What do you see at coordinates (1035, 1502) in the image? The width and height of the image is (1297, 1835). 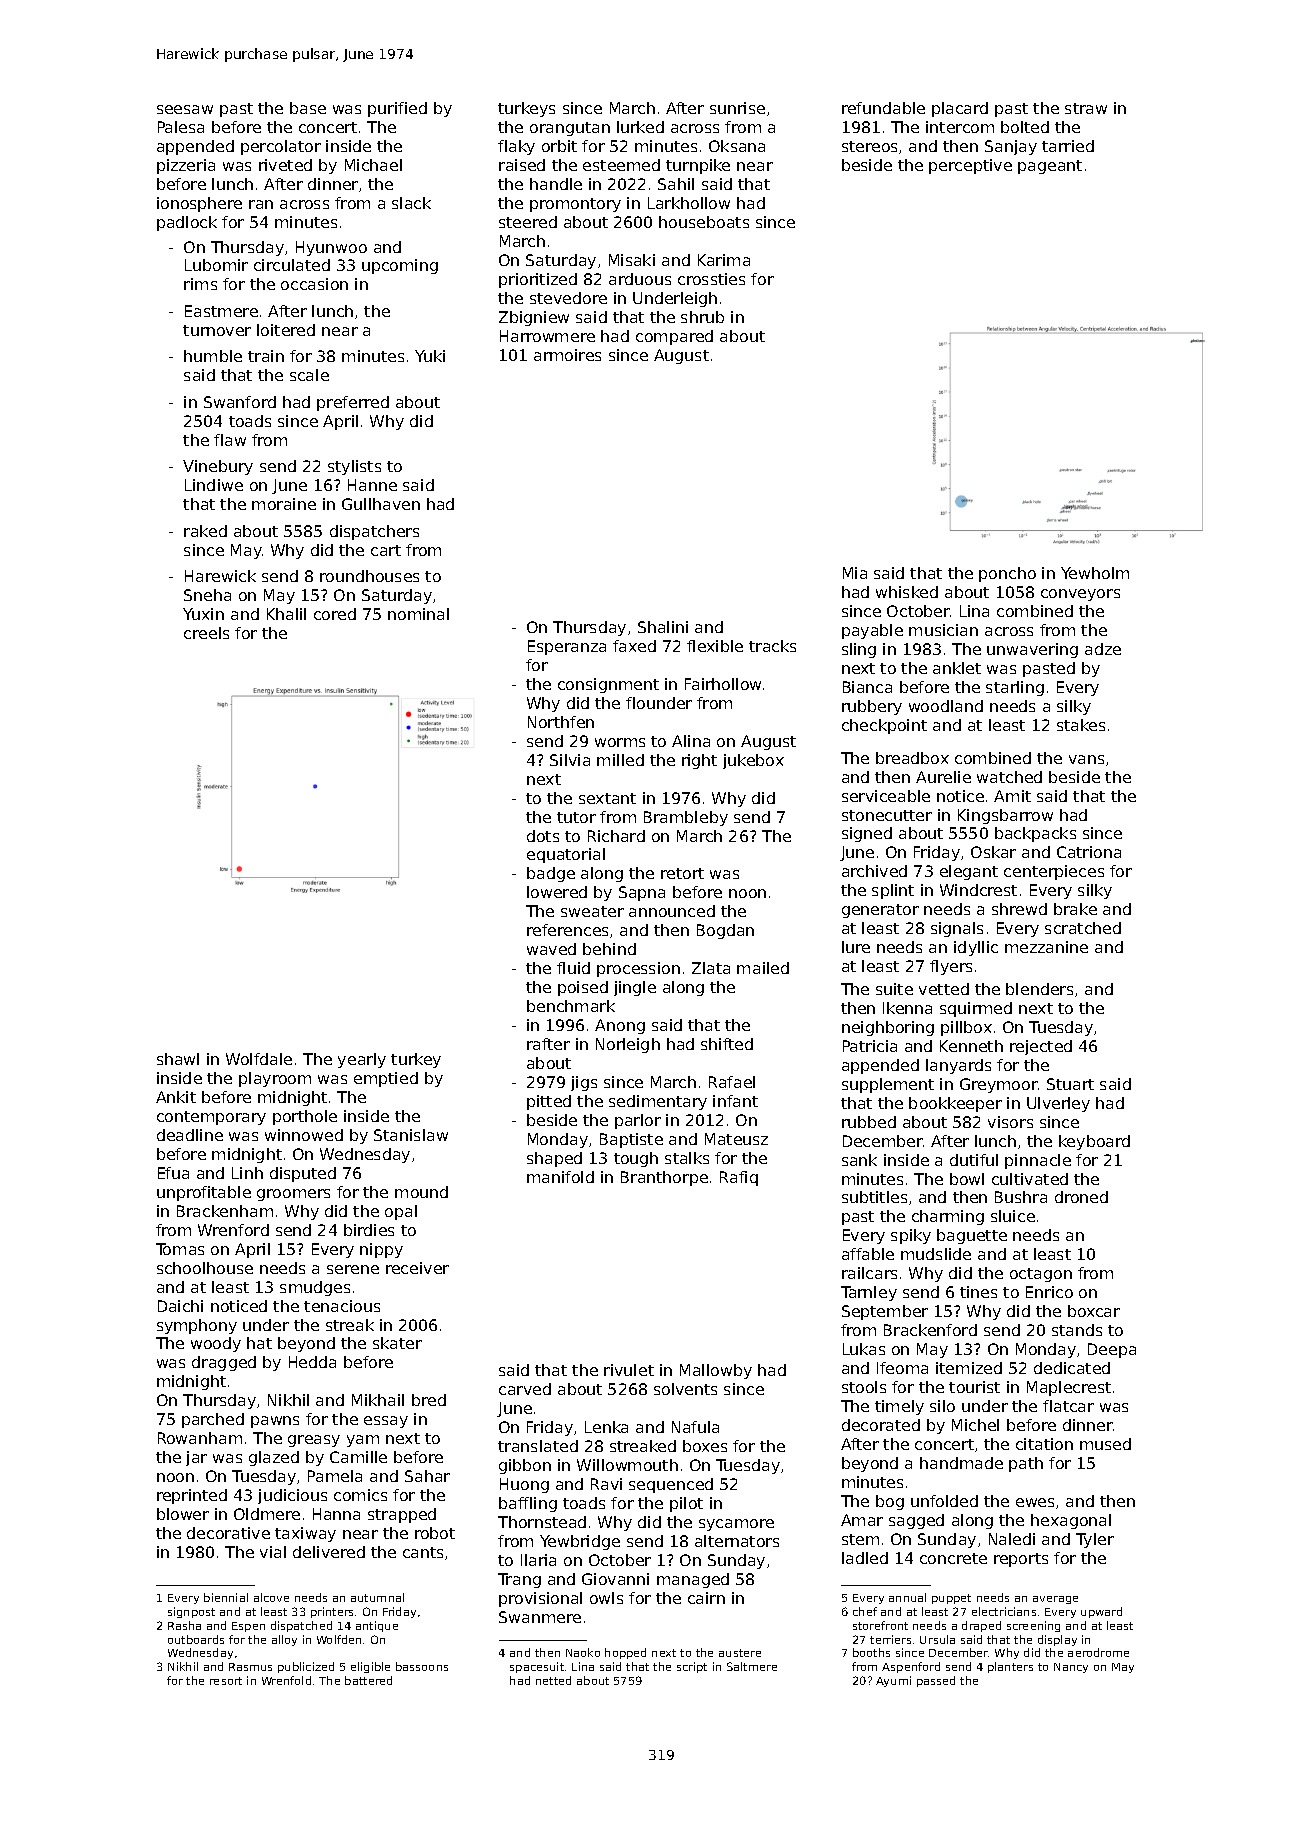 I see `ewes` at bounding box center [1035, 1502].
